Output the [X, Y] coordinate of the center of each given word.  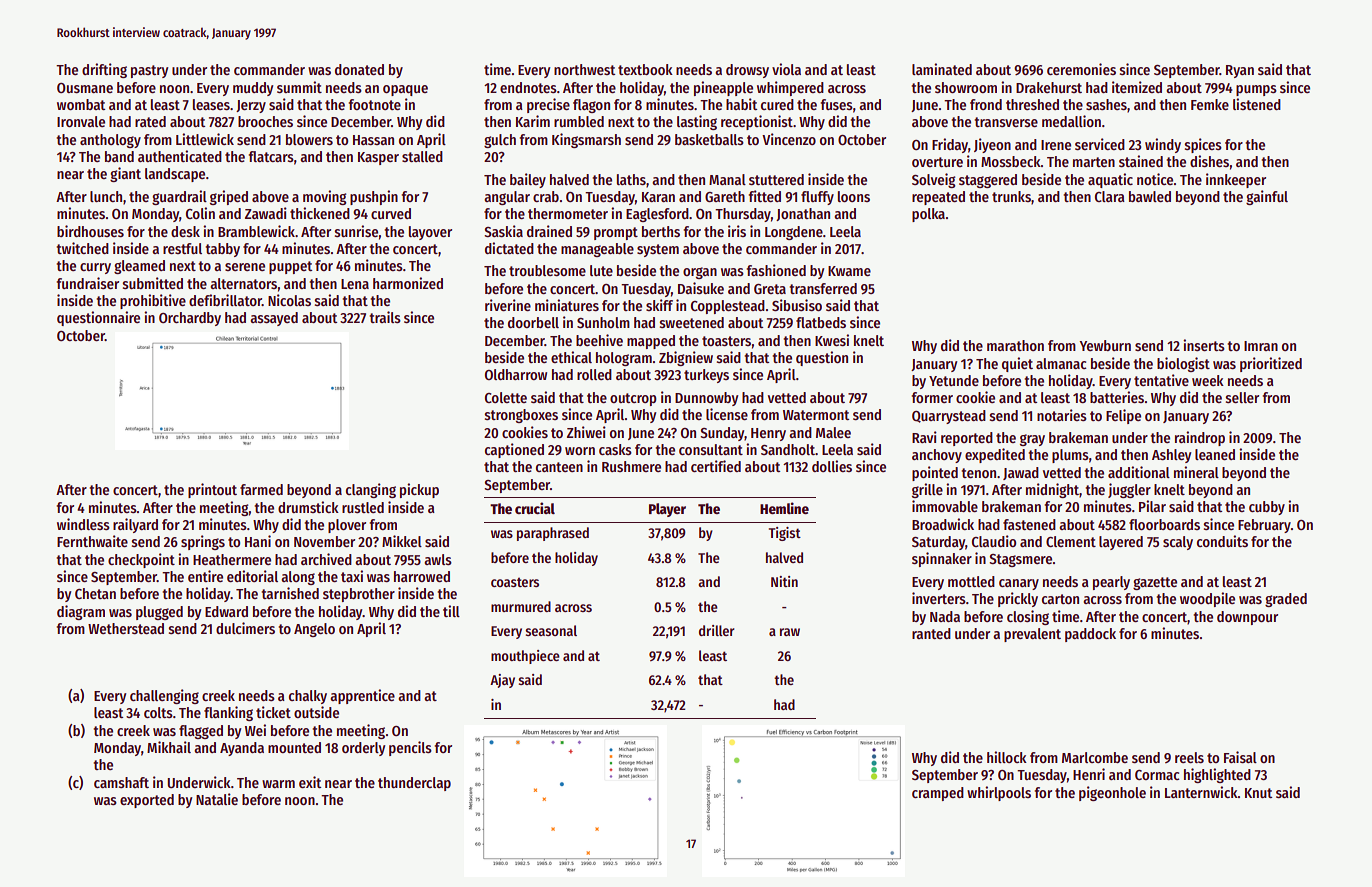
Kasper [378, 158]
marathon [1015, 345]
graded [1286, 600]
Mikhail [169, 747]
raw [790, 632]
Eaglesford [657, 215]
